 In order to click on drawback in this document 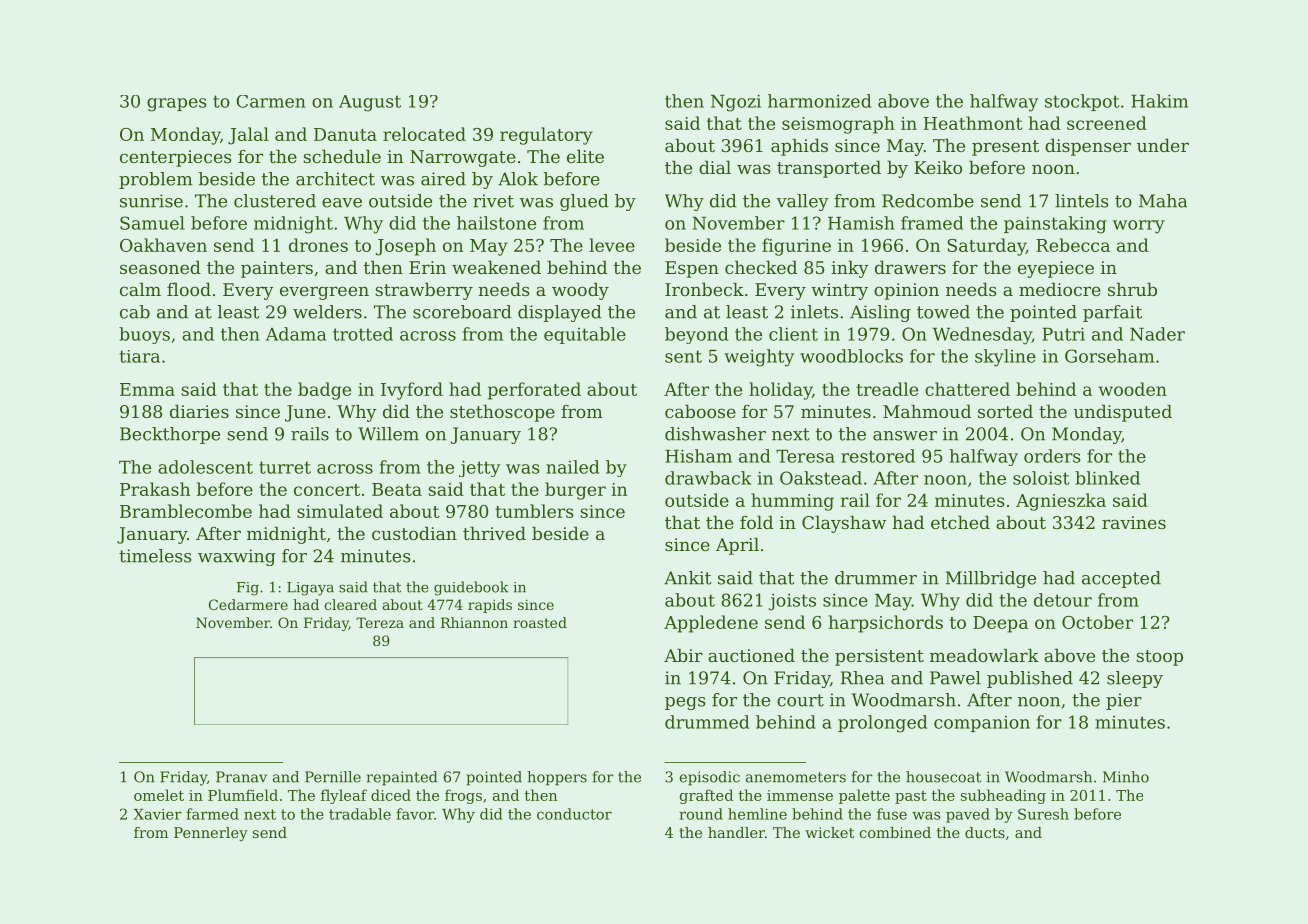, I will do `click(708, 478)`.
